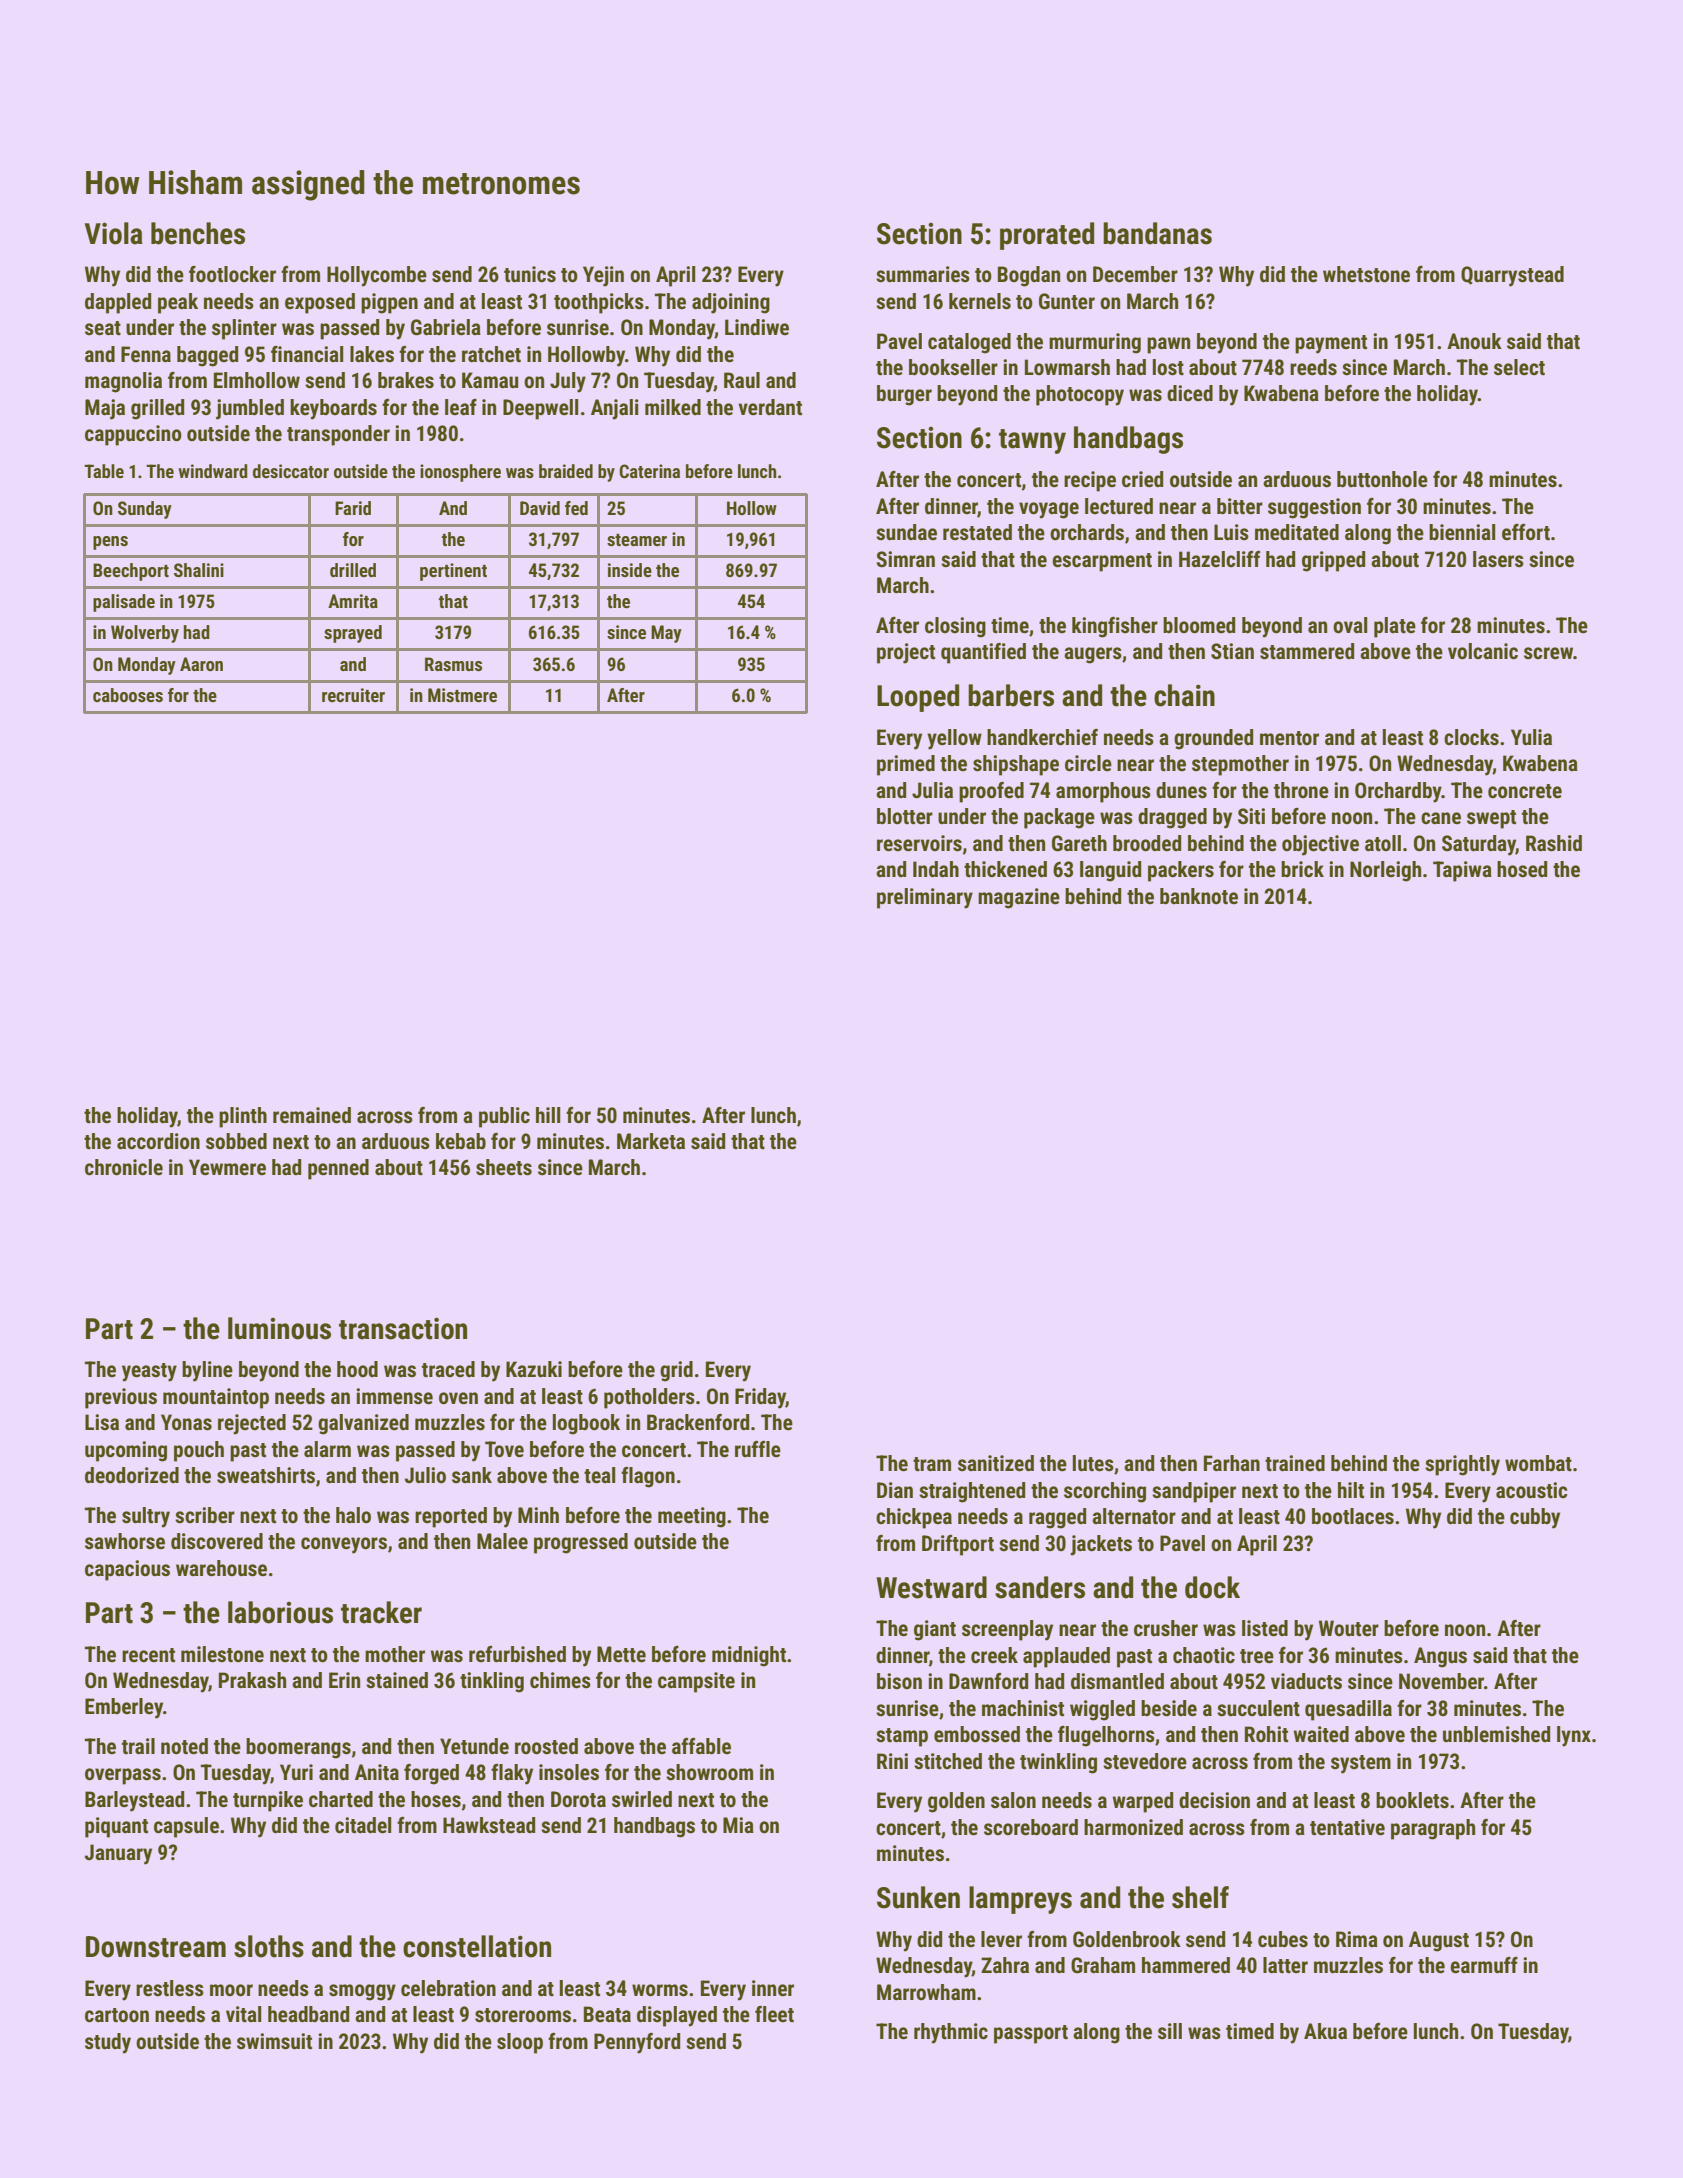 The height and width of the document is (2178, 1683). What do you see at coordinates (1462, 871) in the document?
I see `Tapiwa` at bounding box center [1462, 871].
